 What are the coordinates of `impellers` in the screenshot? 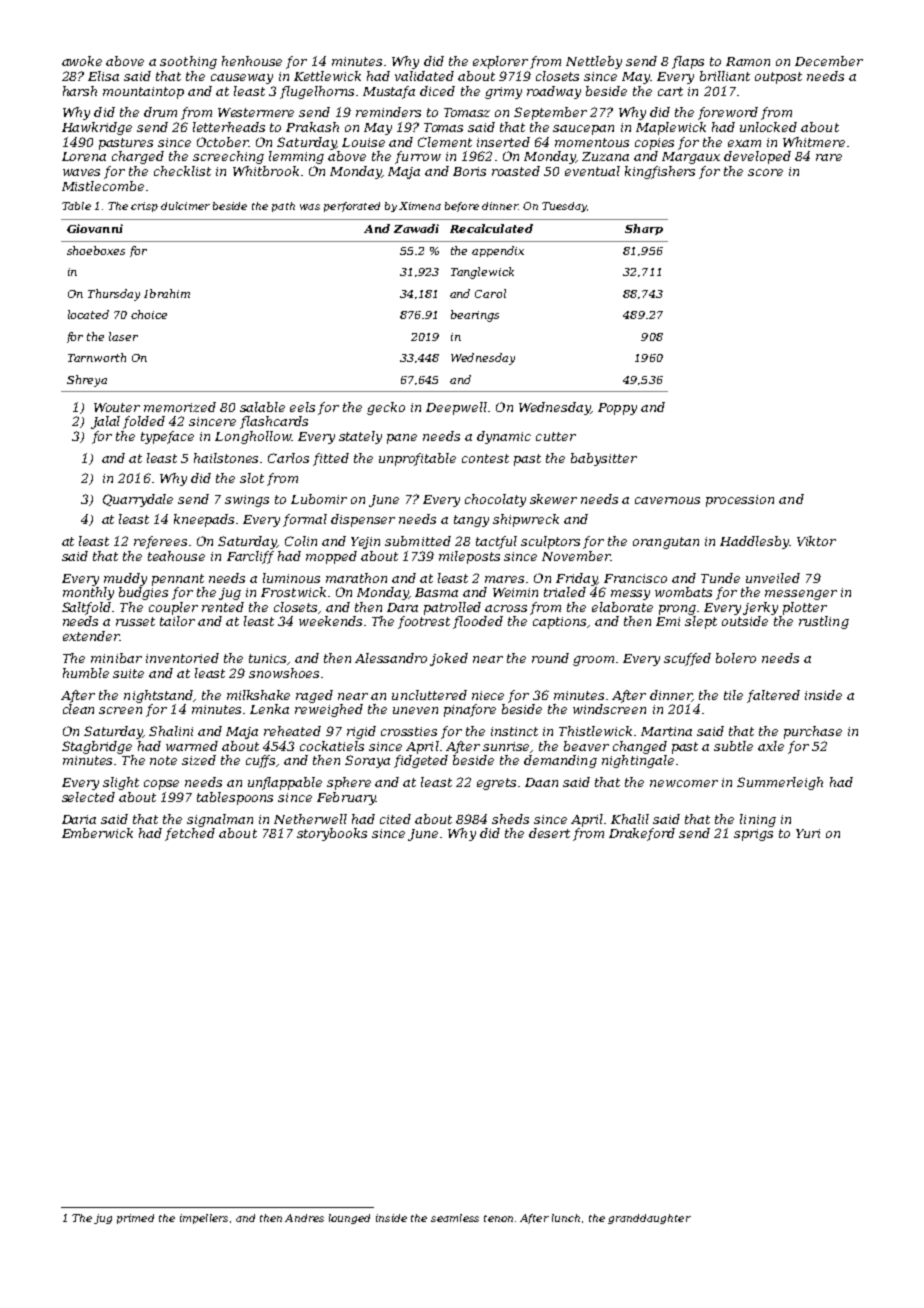 It's located at (204, 1219).
